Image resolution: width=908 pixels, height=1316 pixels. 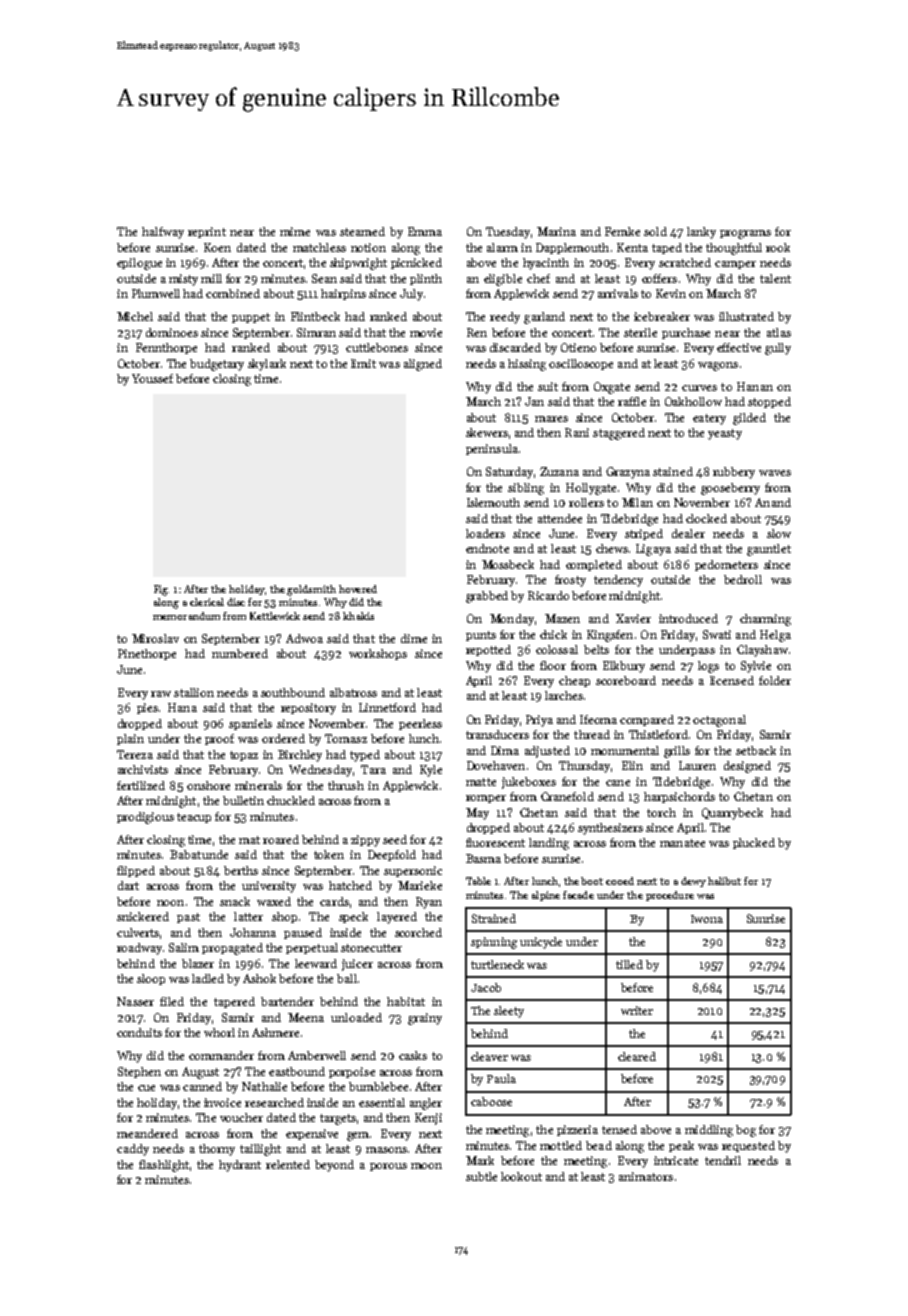 I want to click on Zuzana, so click(x=559, y=471).
